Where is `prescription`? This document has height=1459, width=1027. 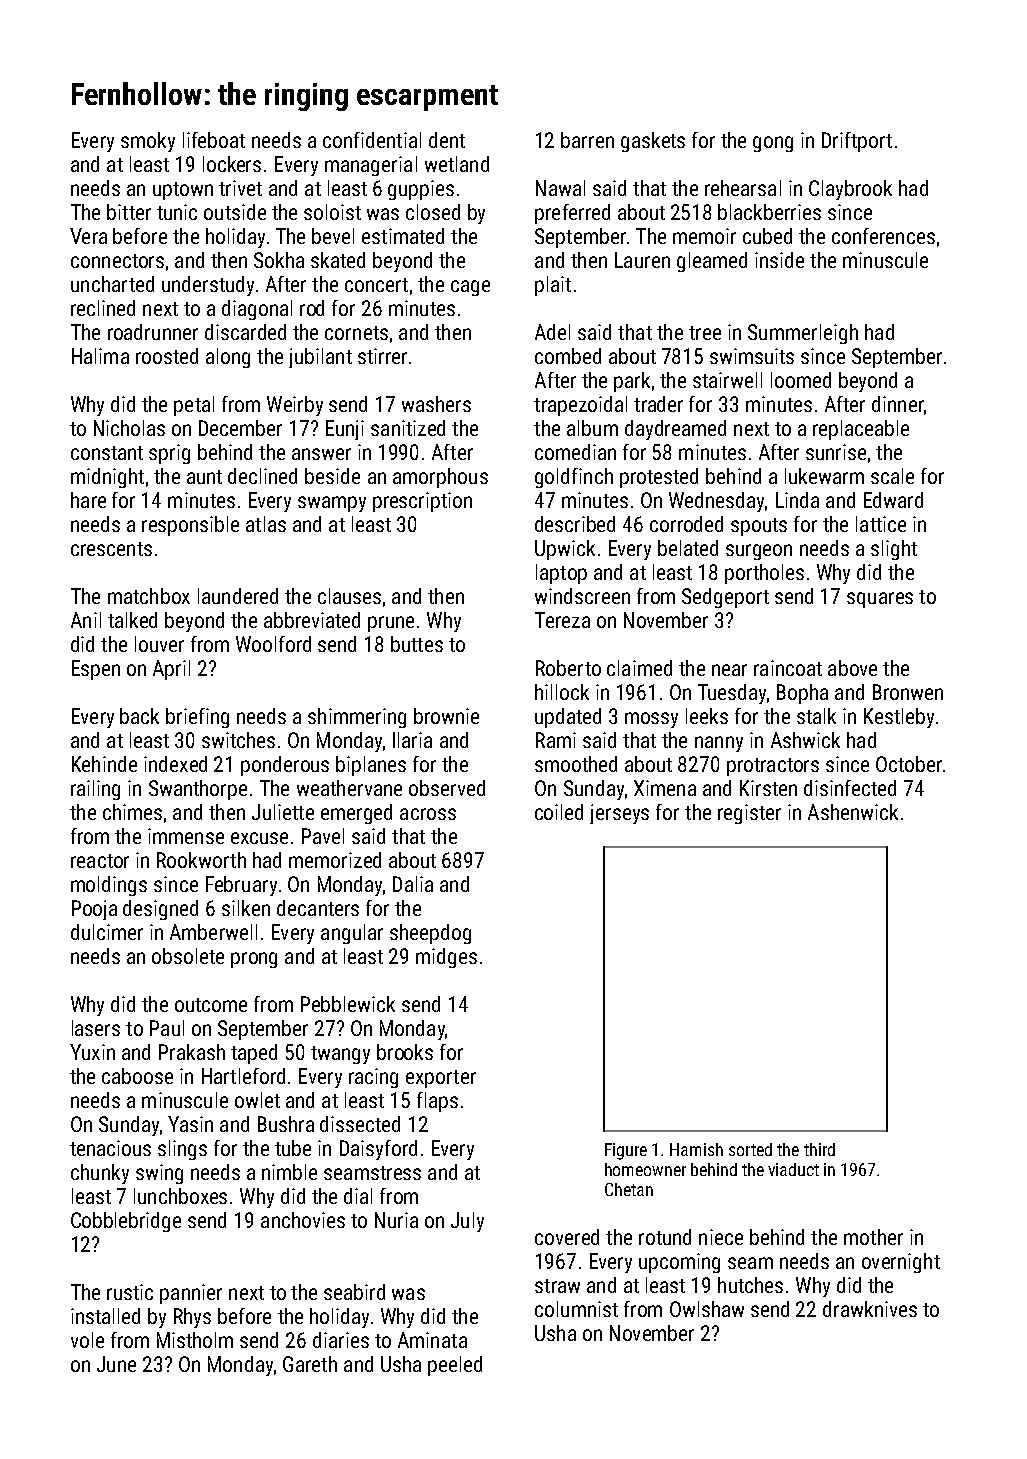 prescription is located at coordinates (422, 502).
